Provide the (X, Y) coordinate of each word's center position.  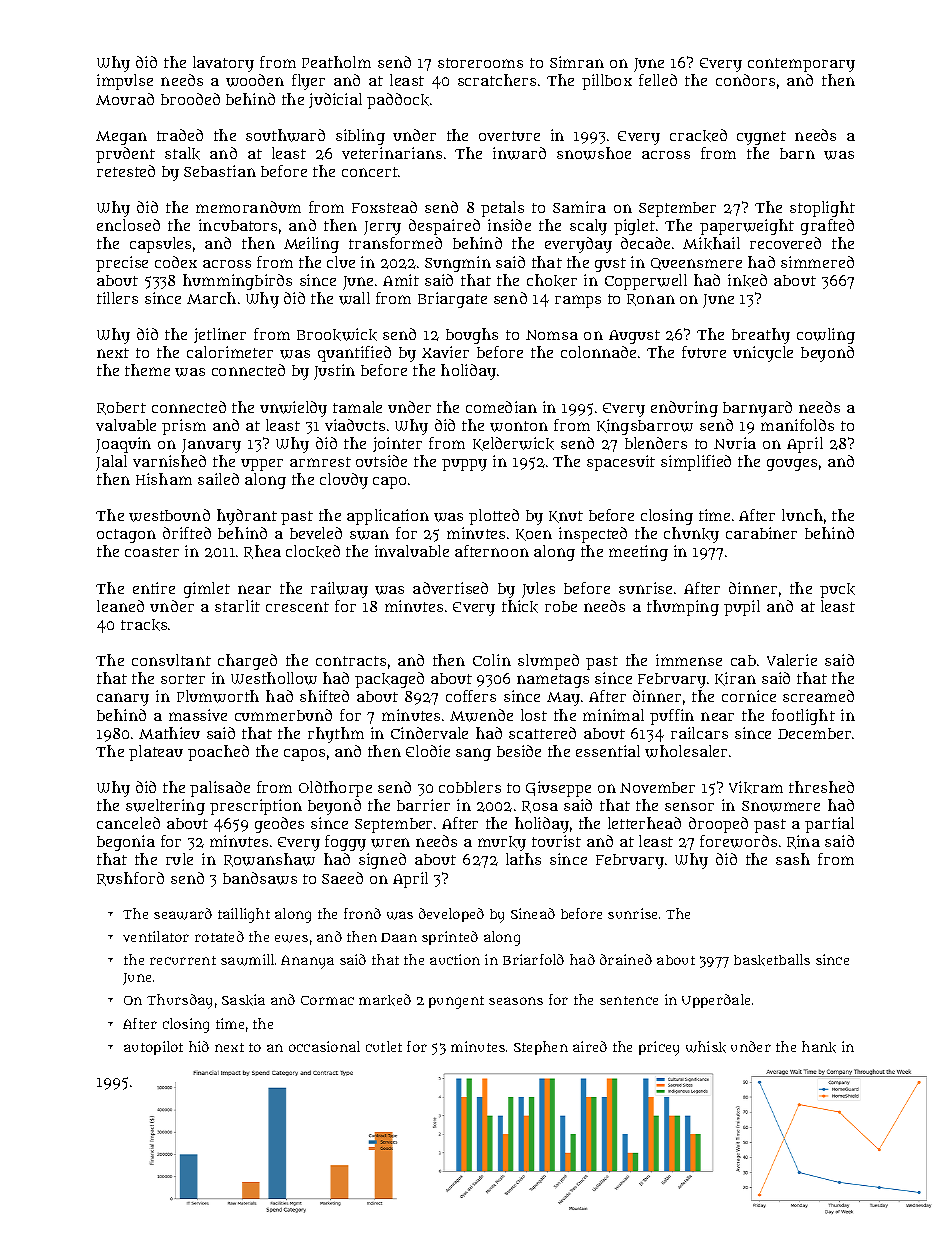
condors (745, 80)
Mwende (481, 715)
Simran (577, 62)
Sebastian (220, 171)
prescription (256, 807)
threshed (821, 787)
